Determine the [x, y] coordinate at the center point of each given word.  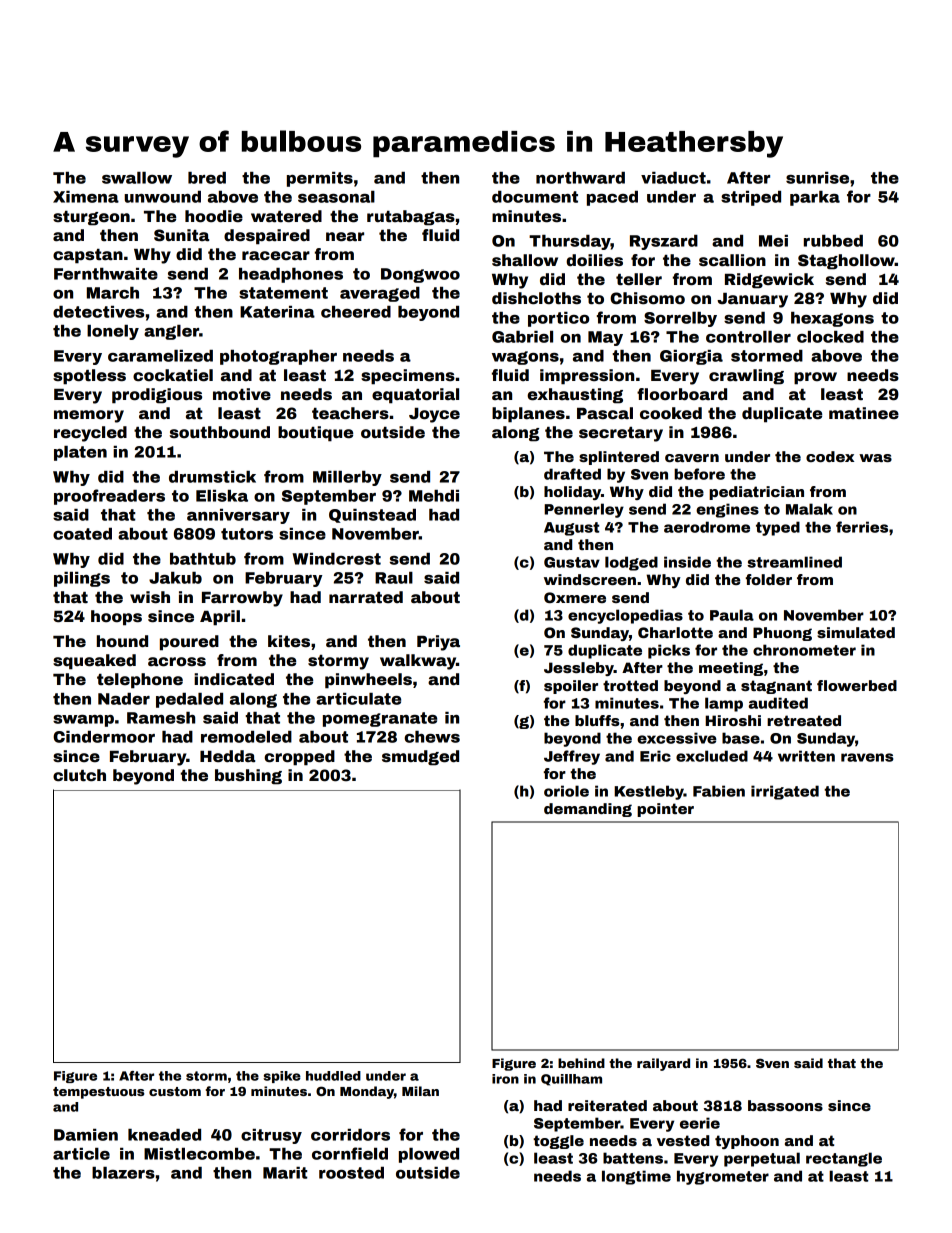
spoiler [571, 687]
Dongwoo [420, 275]
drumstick [212, 477]
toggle [558, 1142]
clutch [79, 775]
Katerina [277, 312]
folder [769, 579]
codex [830, 456]
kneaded [164, 1135]
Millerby [347, 478]
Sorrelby [680, 319]
